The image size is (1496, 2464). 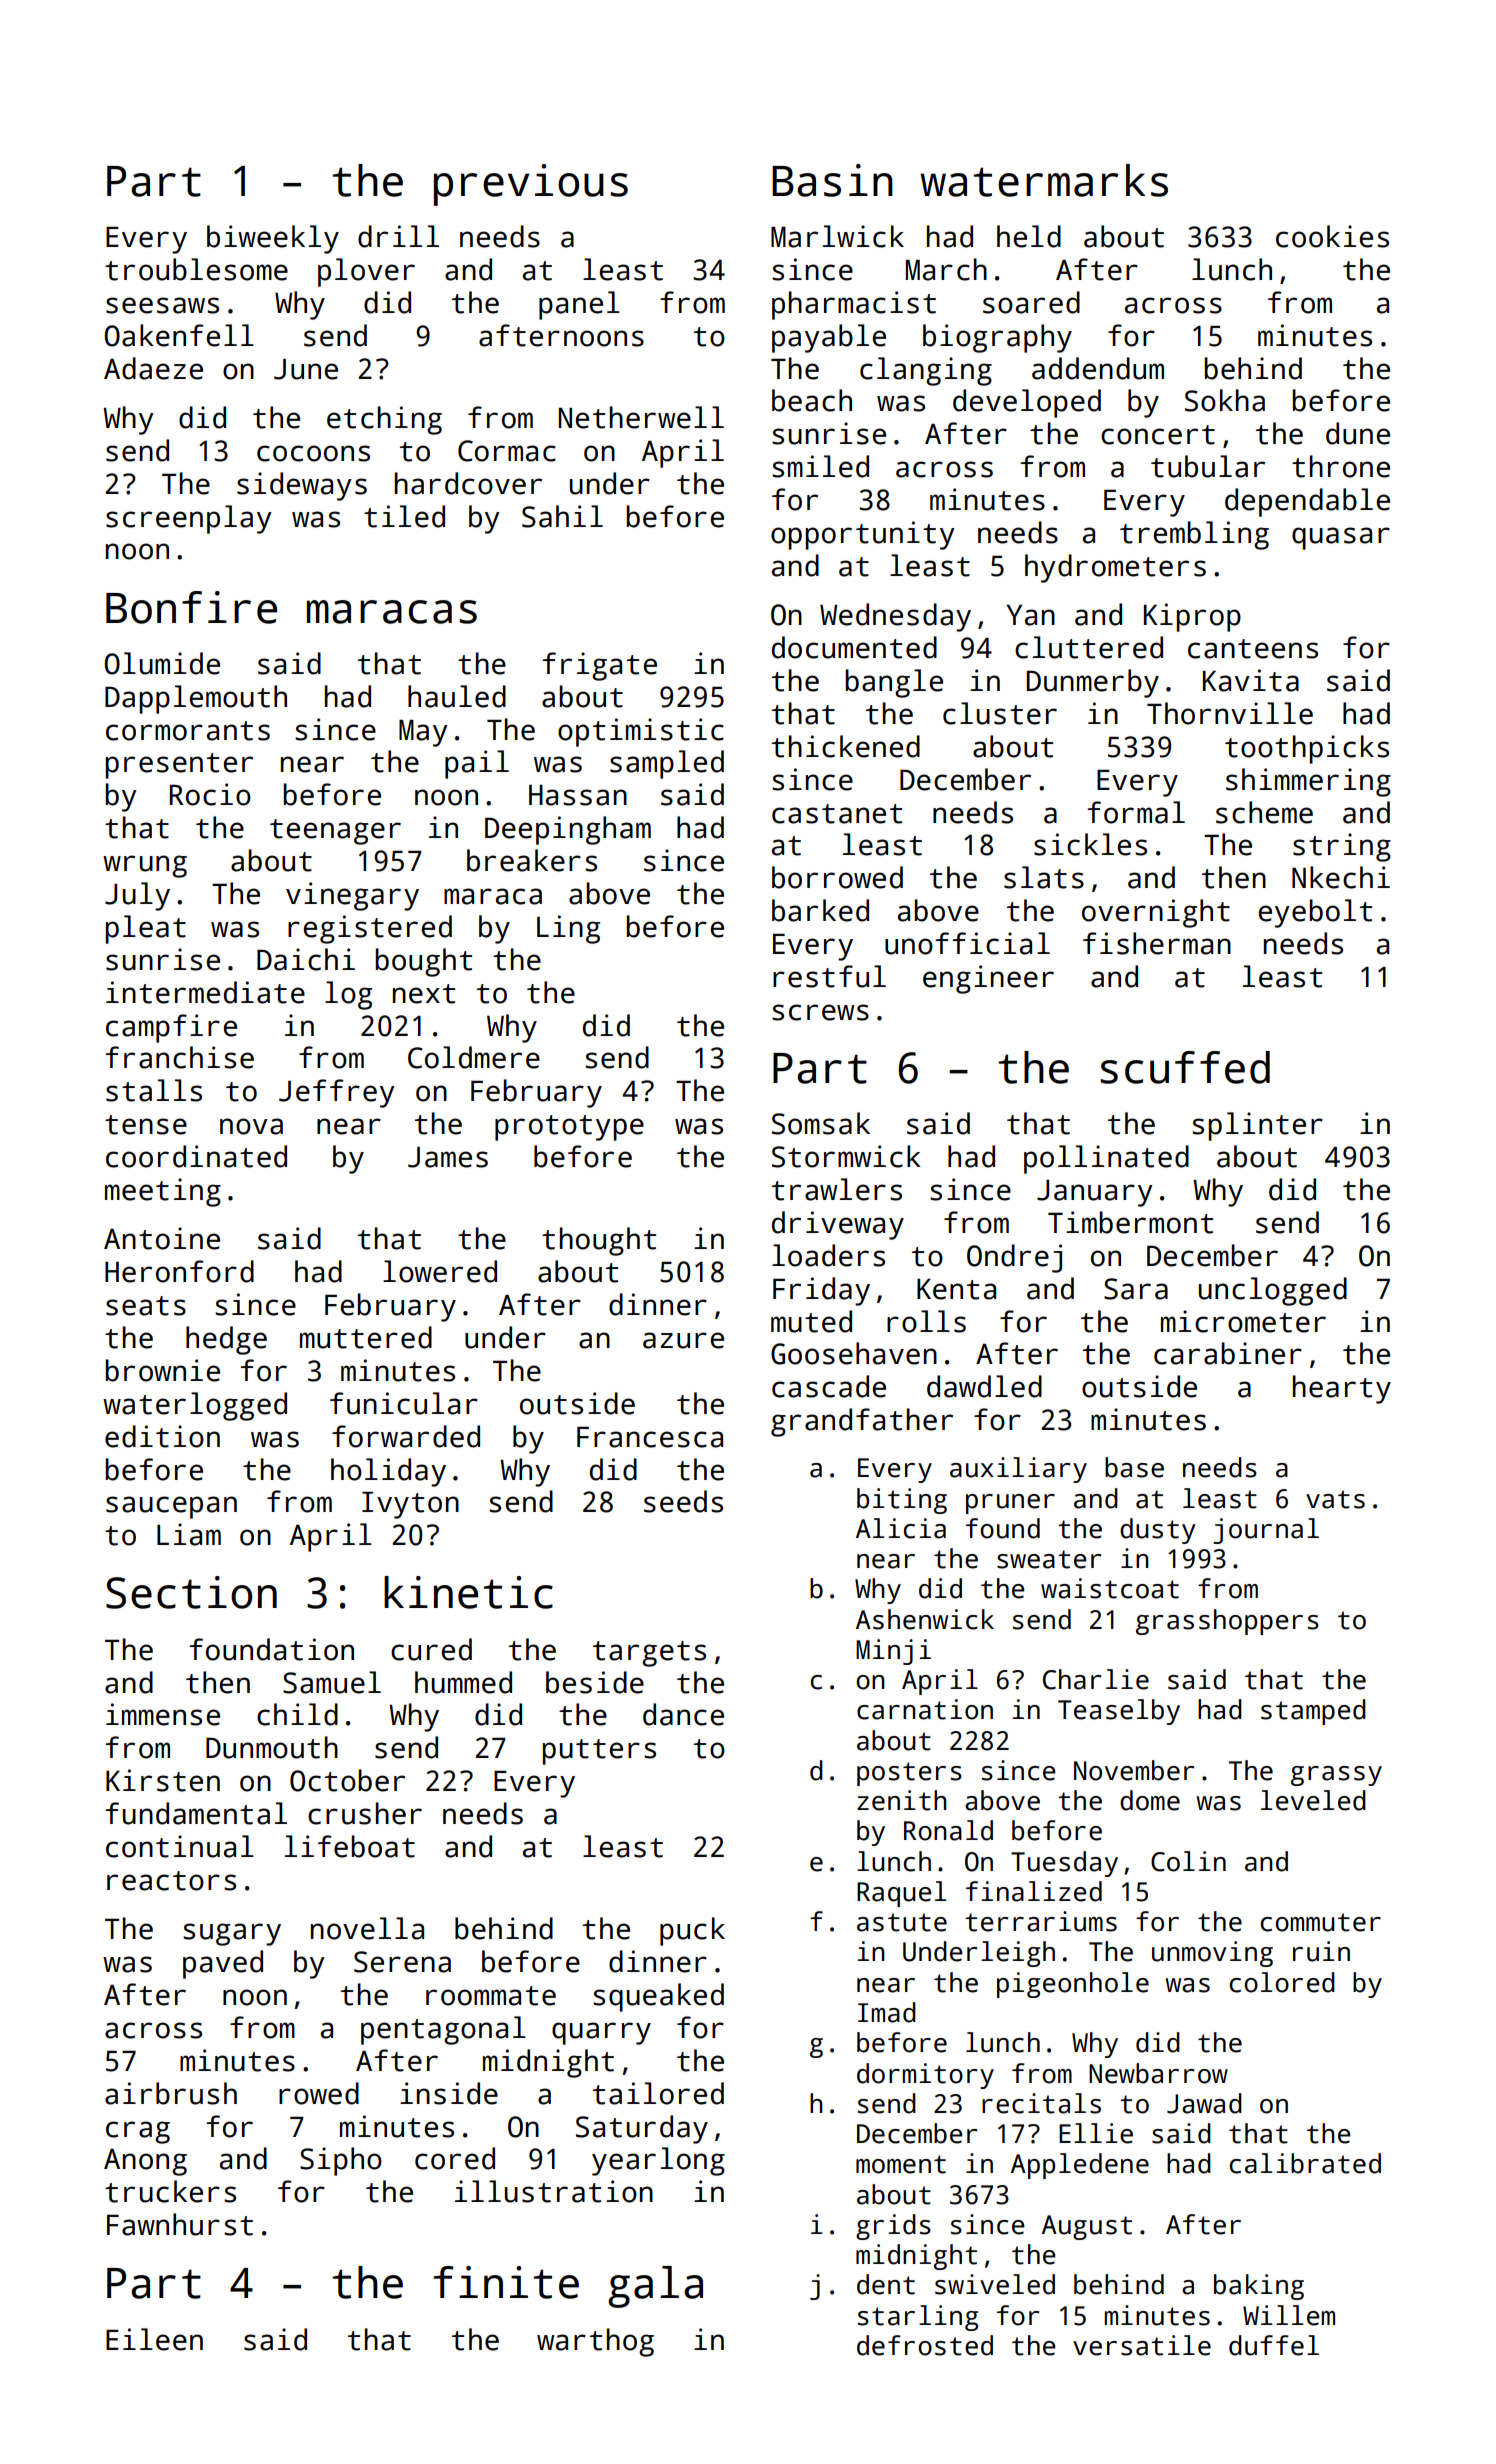 I want to click on saucepan, so click(x=171, y=1507).
